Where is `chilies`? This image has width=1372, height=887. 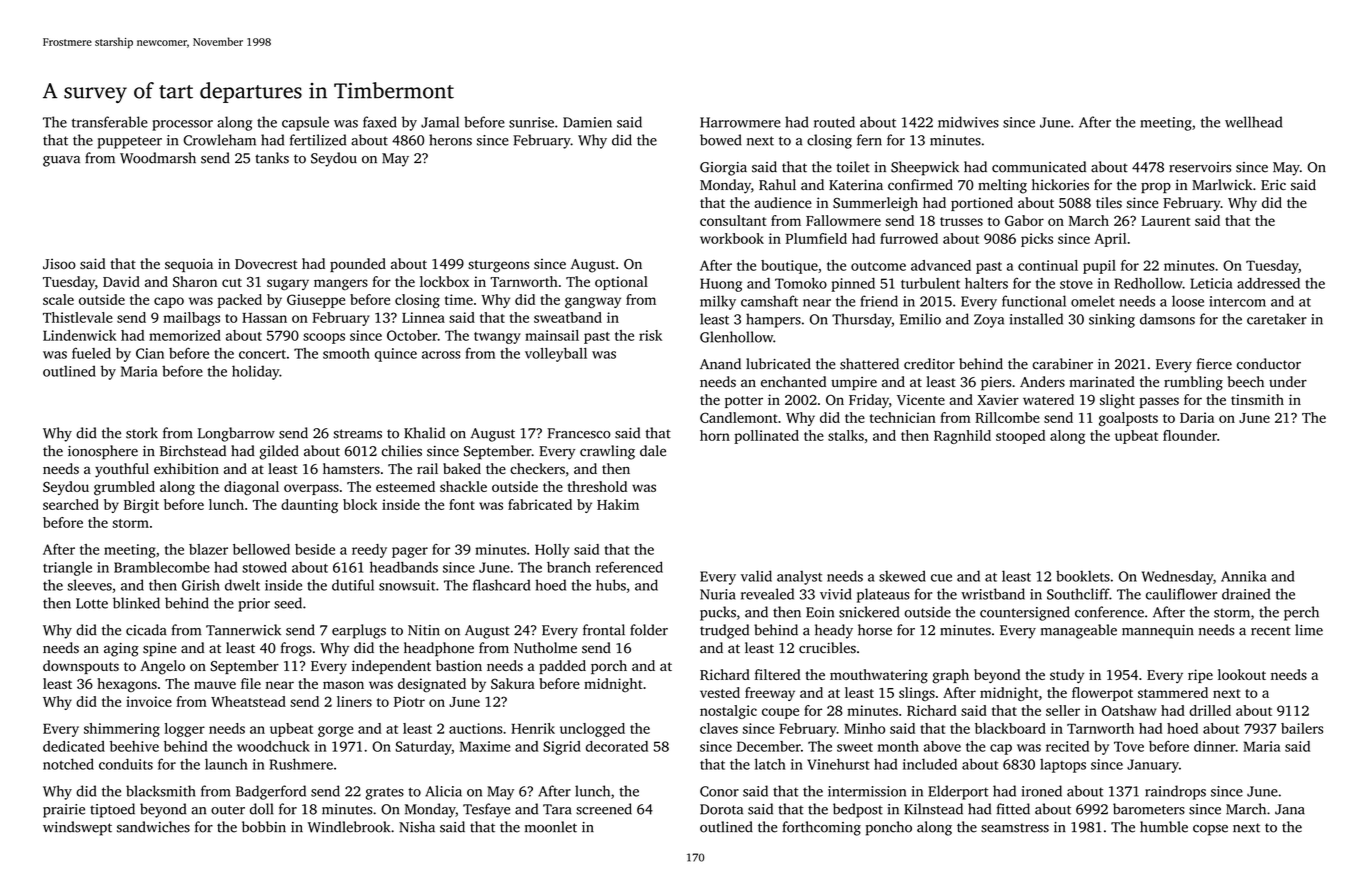
chilies is located at coordinates (402, 451).
